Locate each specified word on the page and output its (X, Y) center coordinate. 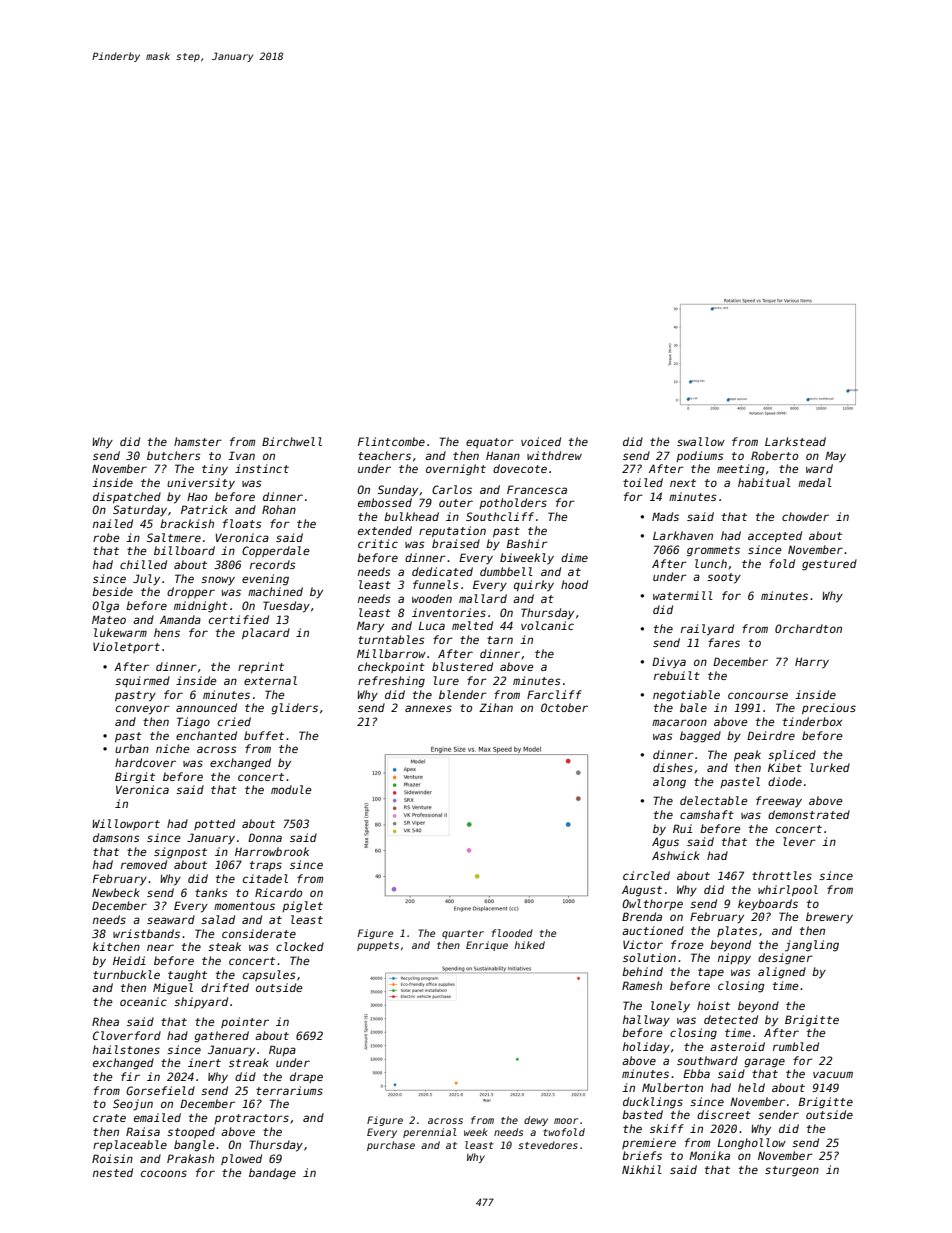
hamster (198, 441)
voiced (541, 441)
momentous (244, 906)
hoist (713, 1005)
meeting (741, 470)
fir (130, 1076)
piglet (302, 907)
